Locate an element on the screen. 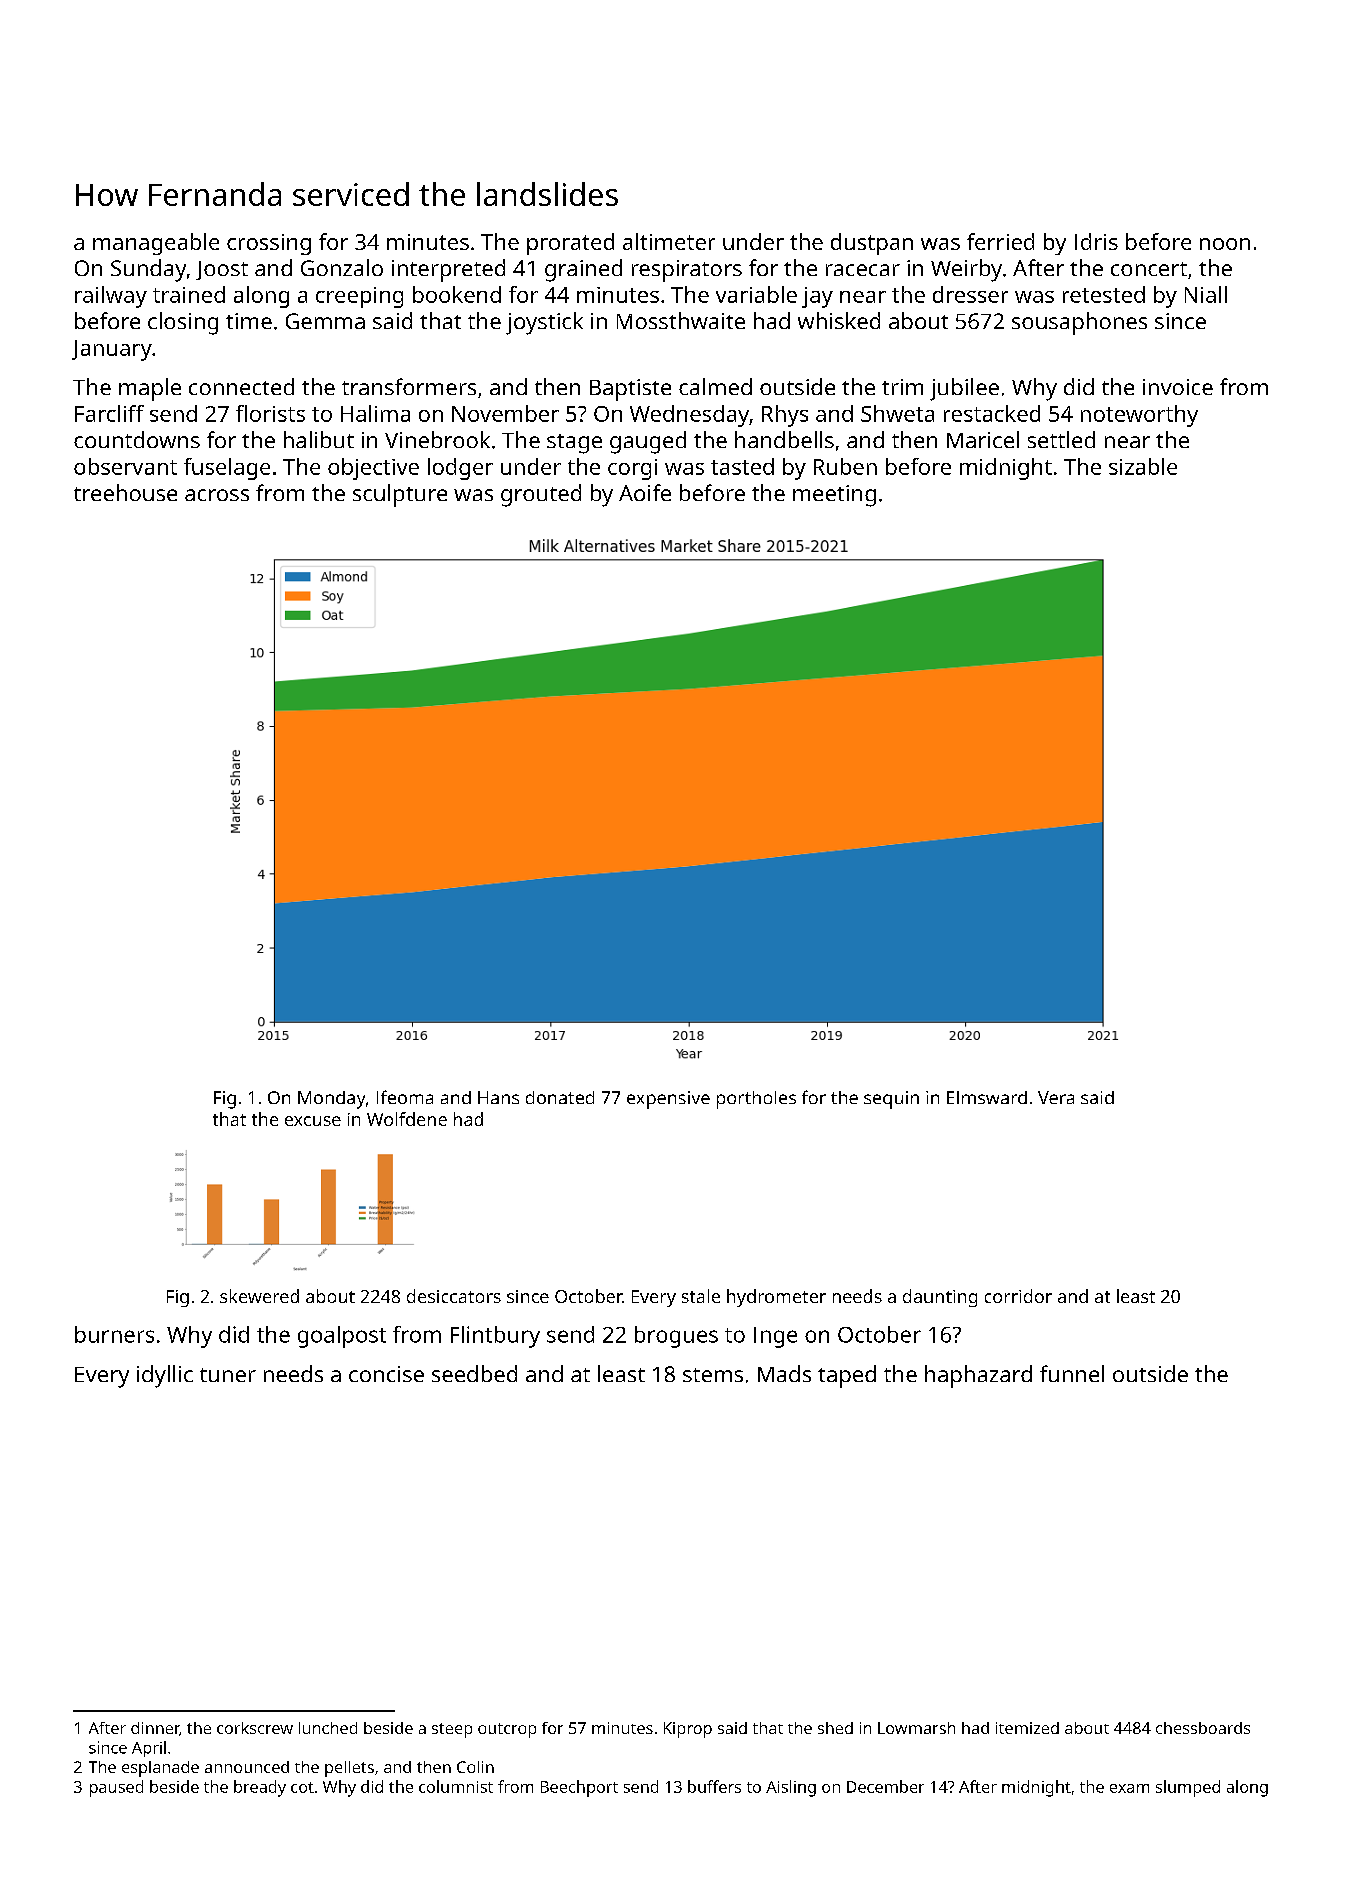 The width and height of the screenshot is (1346, 1903). Beechport is located at coordinates (579, 1788).
